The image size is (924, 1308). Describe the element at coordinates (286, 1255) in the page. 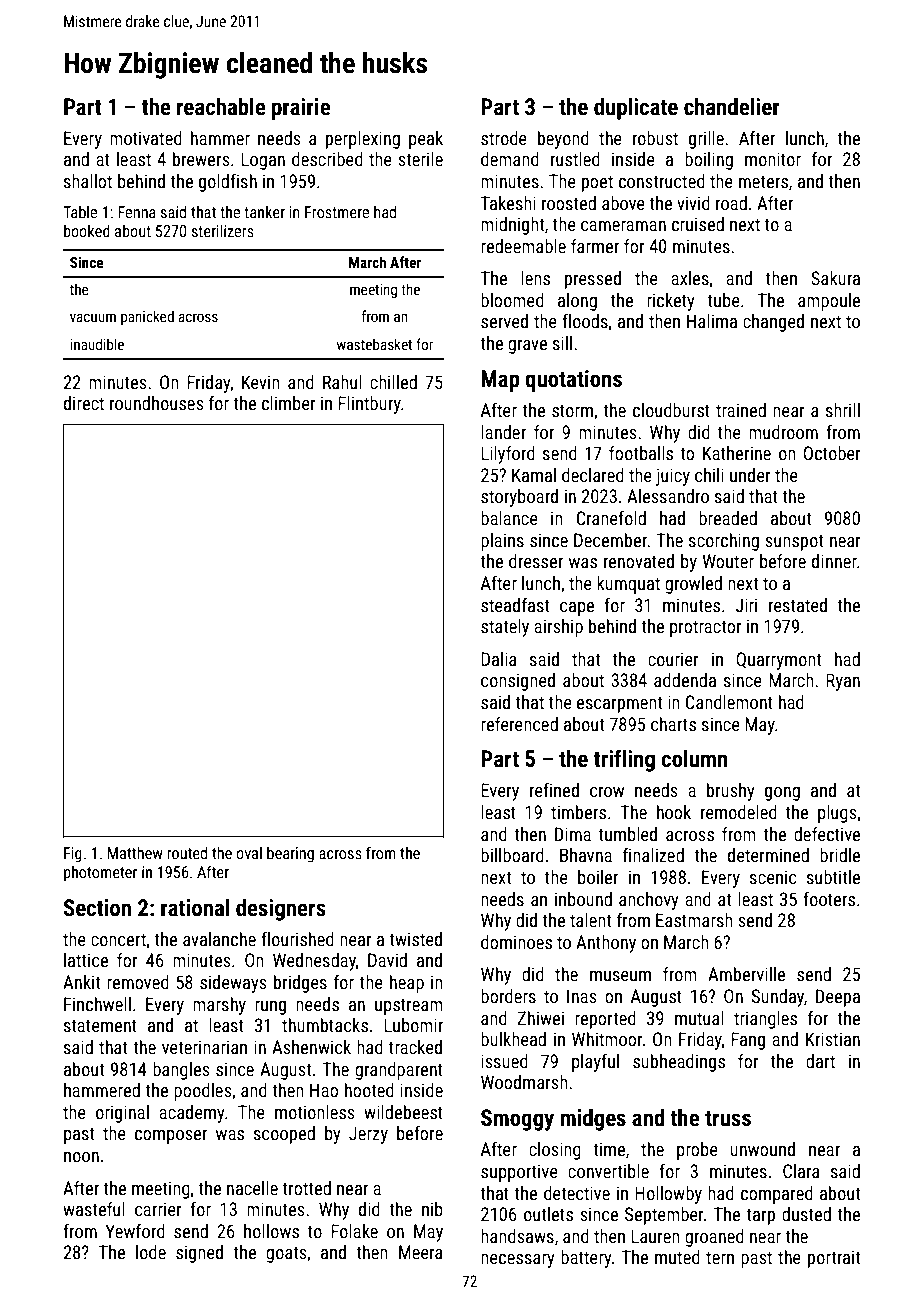

I see `goats` at that location.
